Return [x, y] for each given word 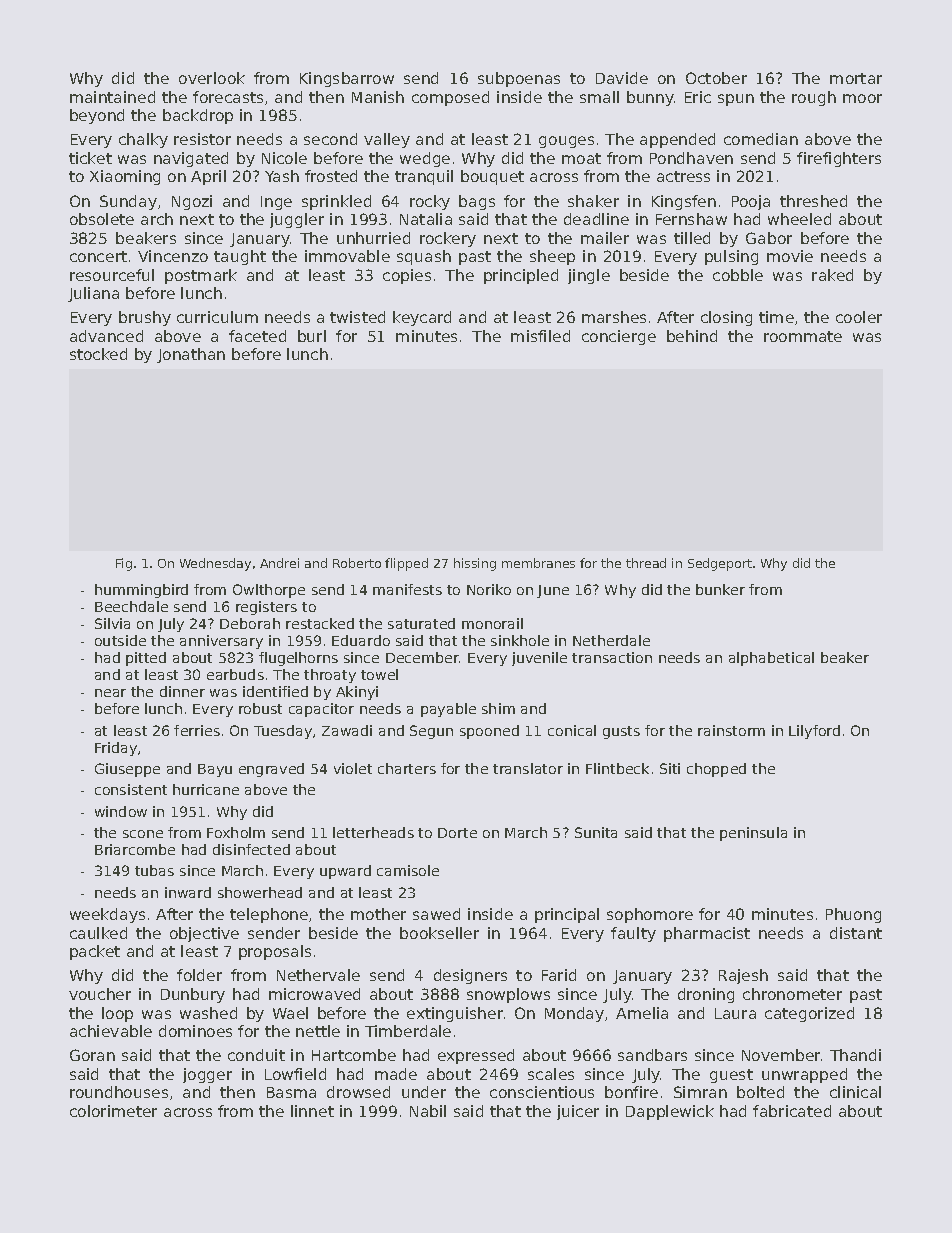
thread [646, 563]
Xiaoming [125, 177]
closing [726, 318]
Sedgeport [720, 564]
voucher [100, 994]
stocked [98, 354]
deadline [596, 219]
